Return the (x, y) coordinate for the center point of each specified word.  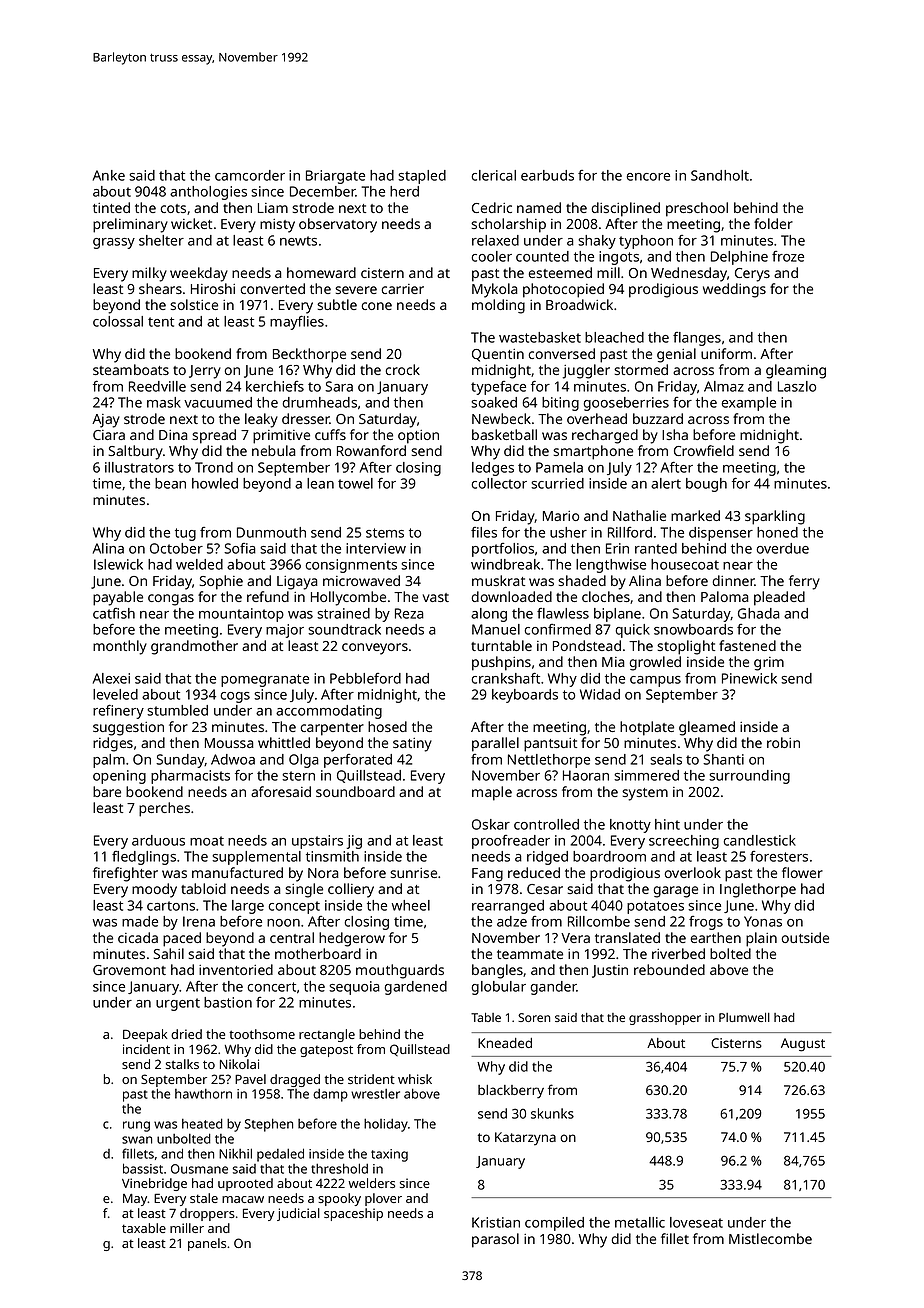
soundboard (355, 791)
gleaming (796, 371)
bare (107, 791)
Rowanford (371, 450)
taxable (144, 1228)
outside (805, 937)
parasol (495, 1240)
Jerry (205, 372)
